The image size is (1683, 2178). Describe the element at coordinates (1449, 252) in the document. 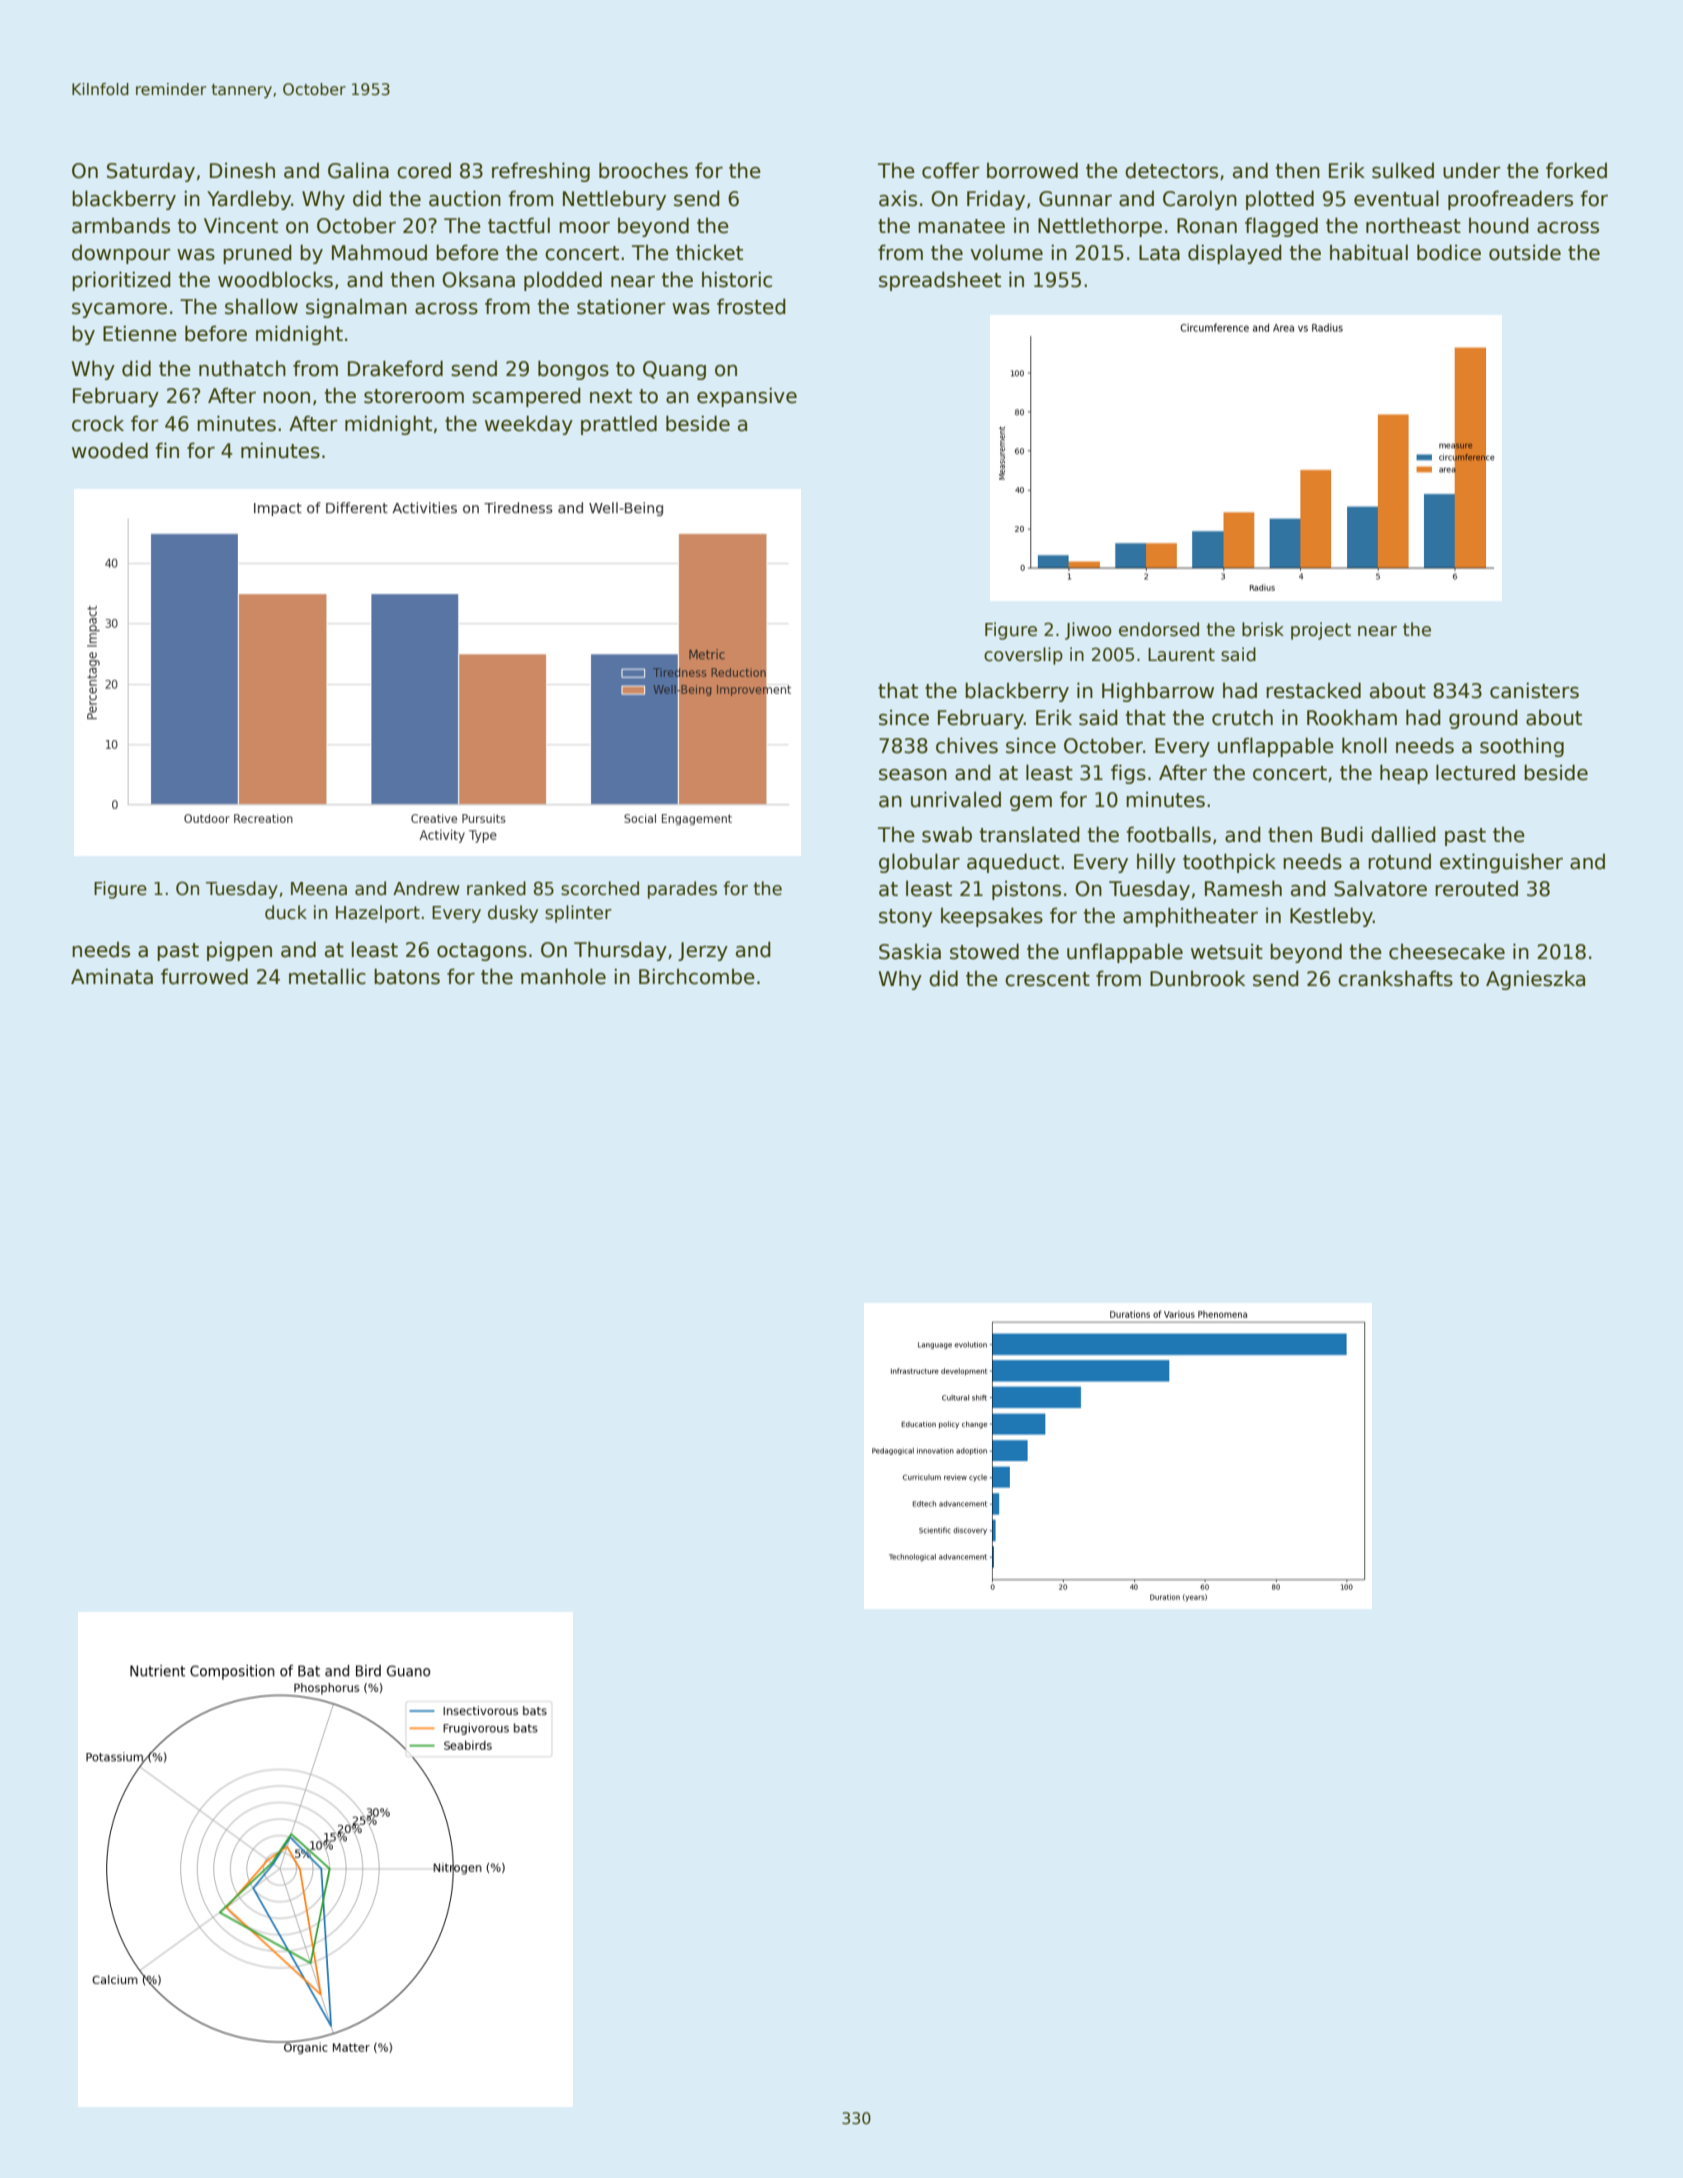

I see `bodice` at that location.
